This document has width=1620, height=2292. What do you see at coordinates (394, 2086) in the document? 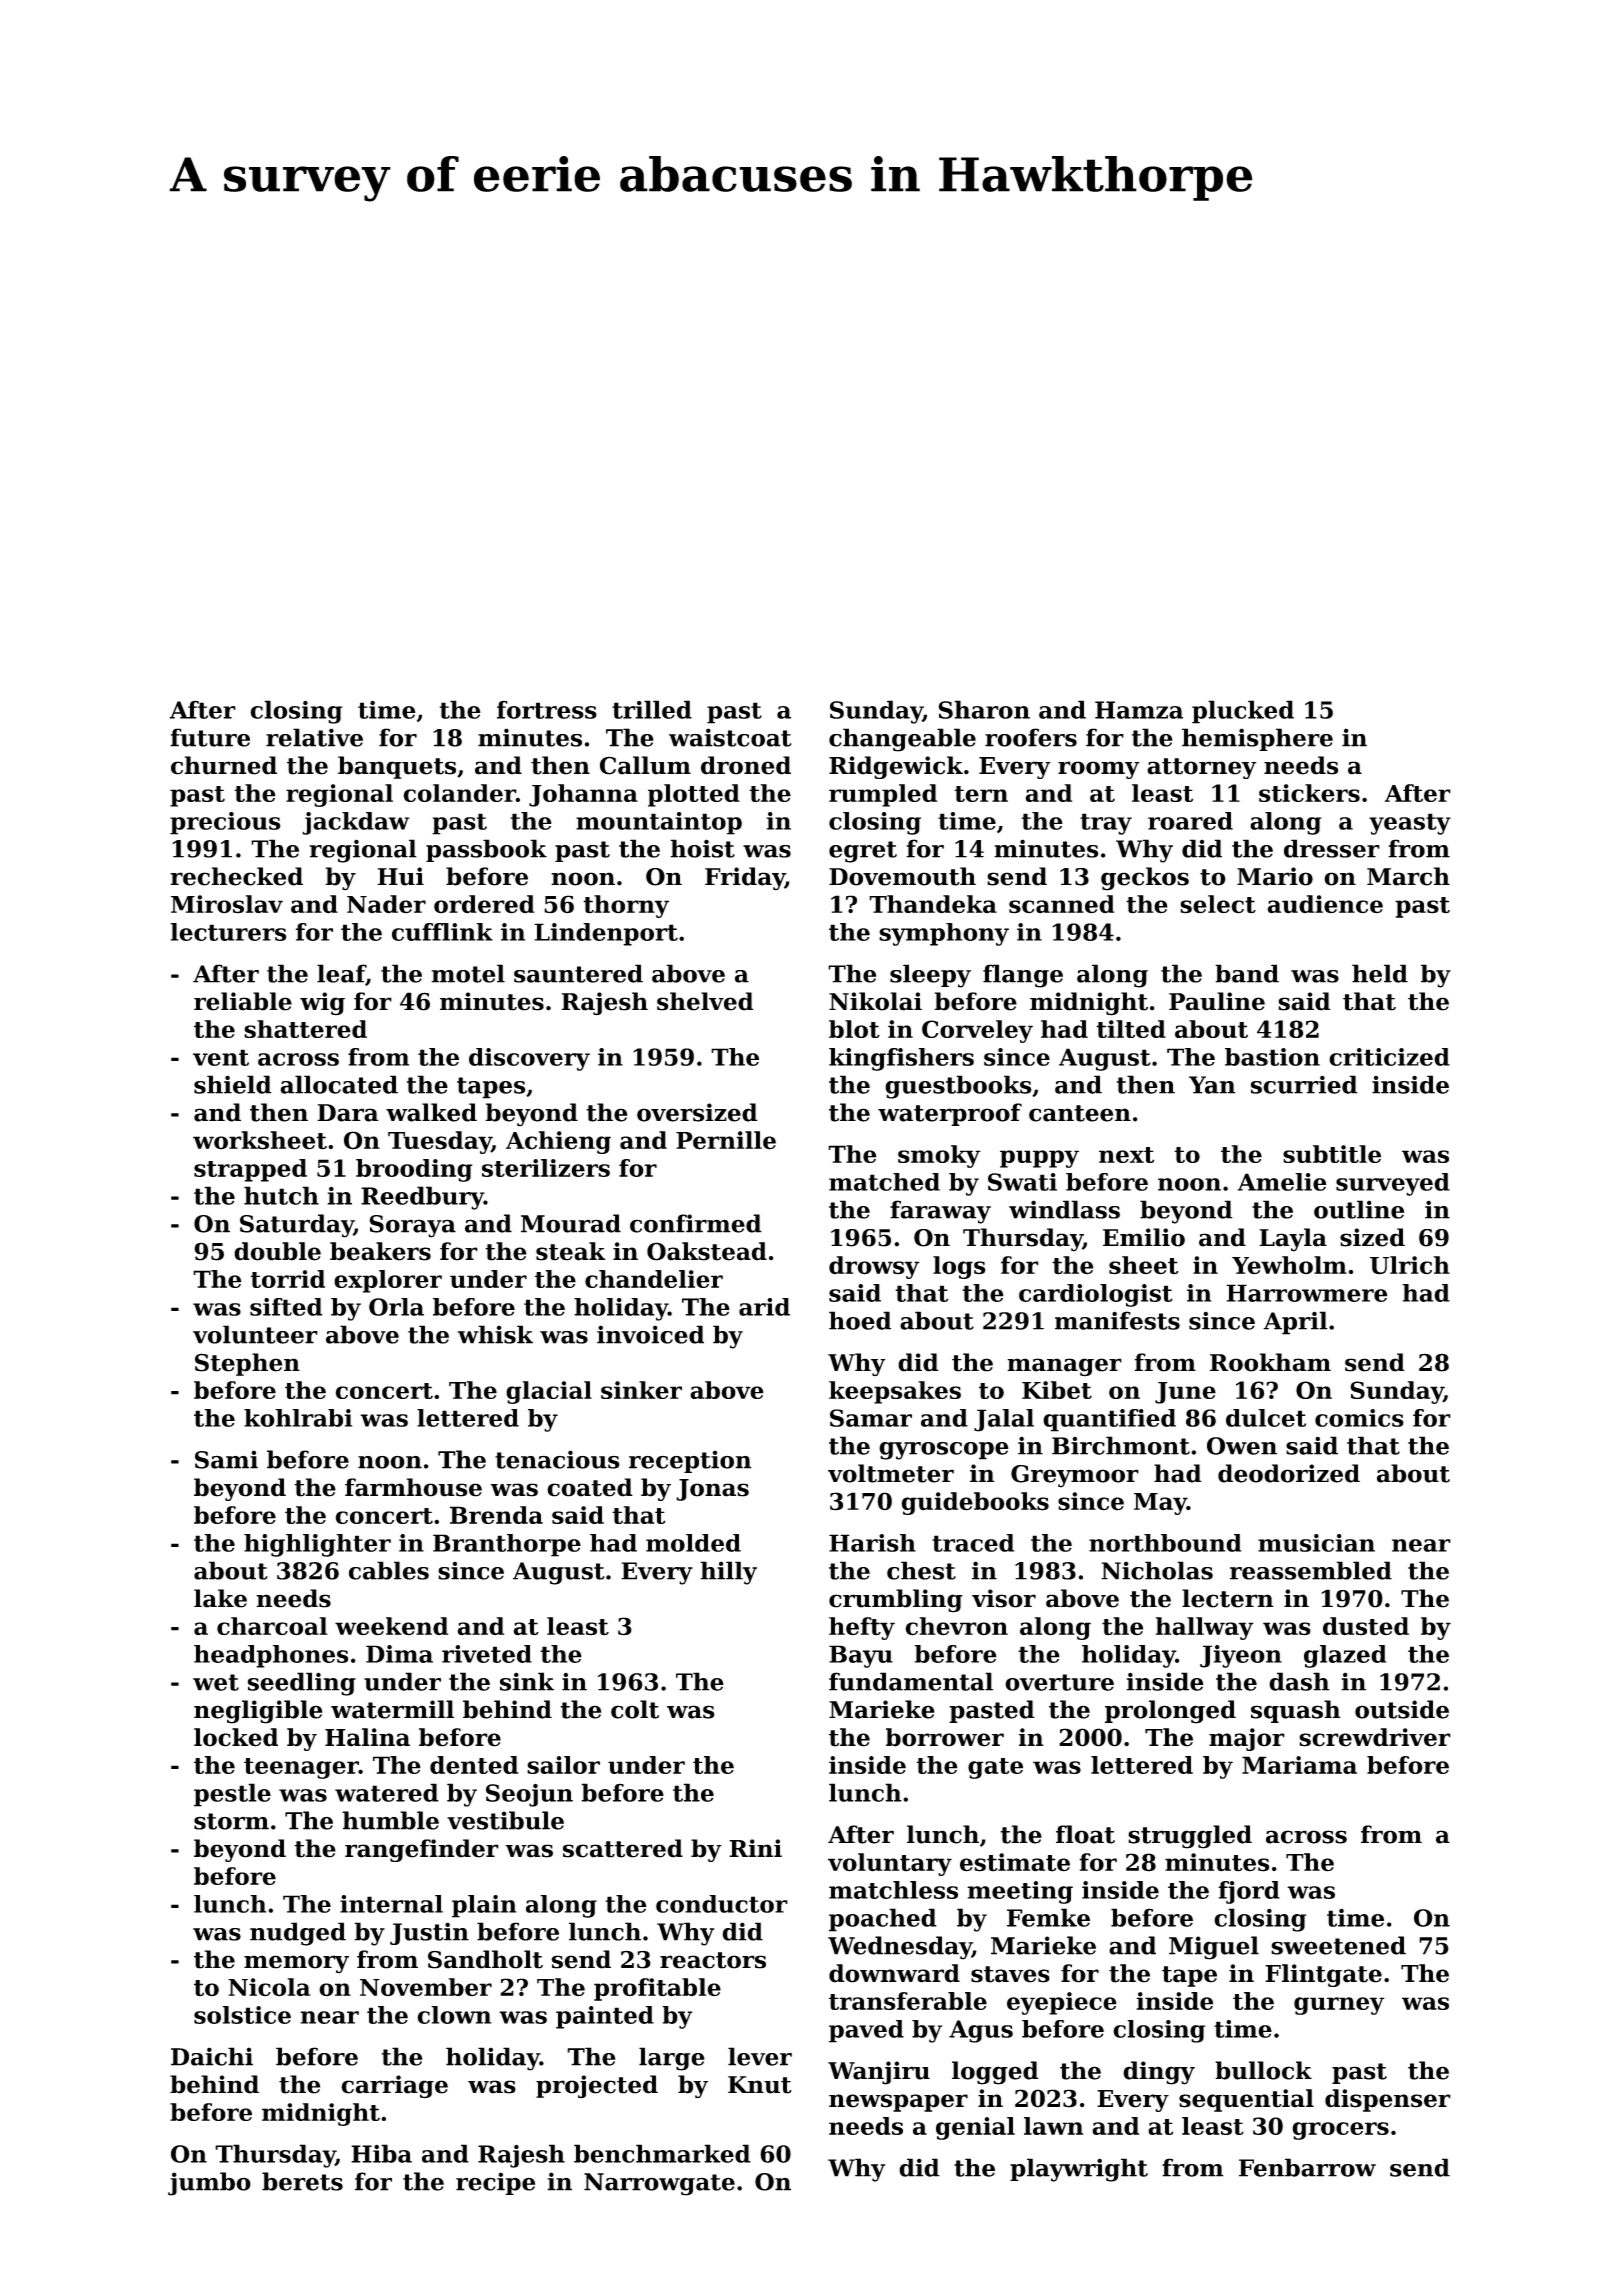
I see `carriage` at bounding box center [394, 2086].
